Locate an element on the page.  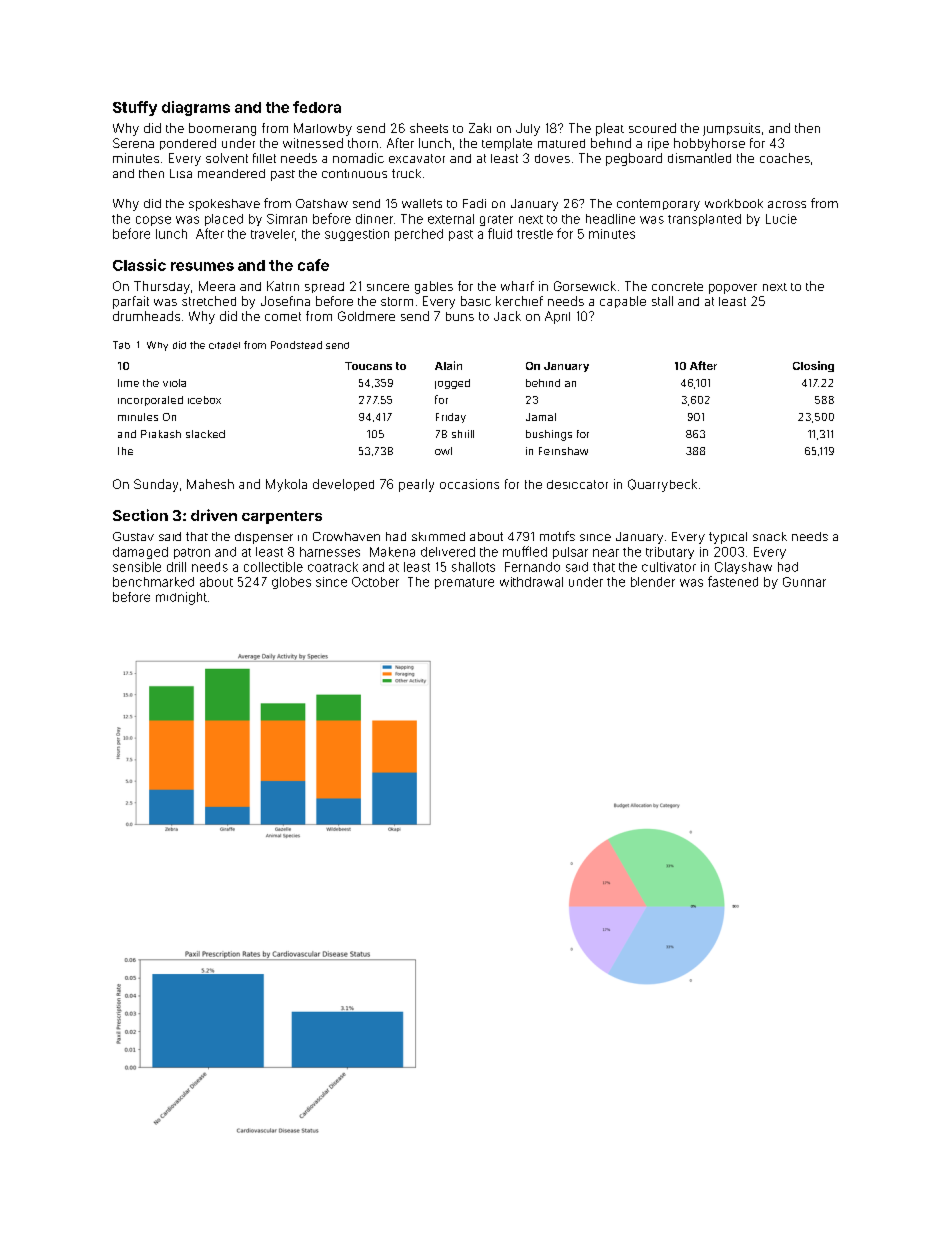
dinner is located at coordinates (374, 219).
